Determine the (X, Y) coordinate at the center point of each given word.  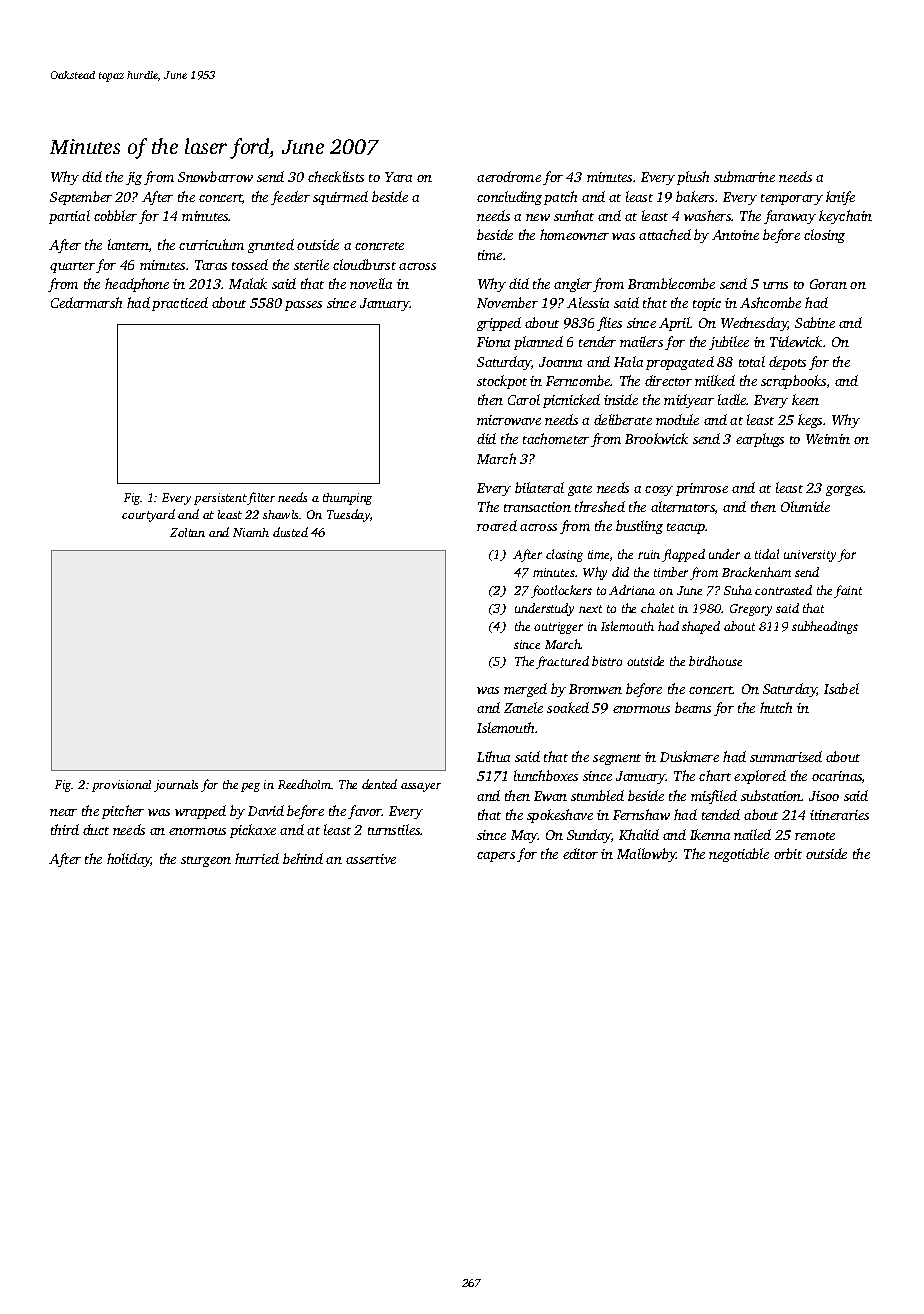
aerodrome (509, 176)
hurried (257, 858)
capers (496, 857)
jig (134, 178)
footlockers (561, 591)
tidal (767, 554)
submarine (744, 176)
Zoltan (187, 532)
